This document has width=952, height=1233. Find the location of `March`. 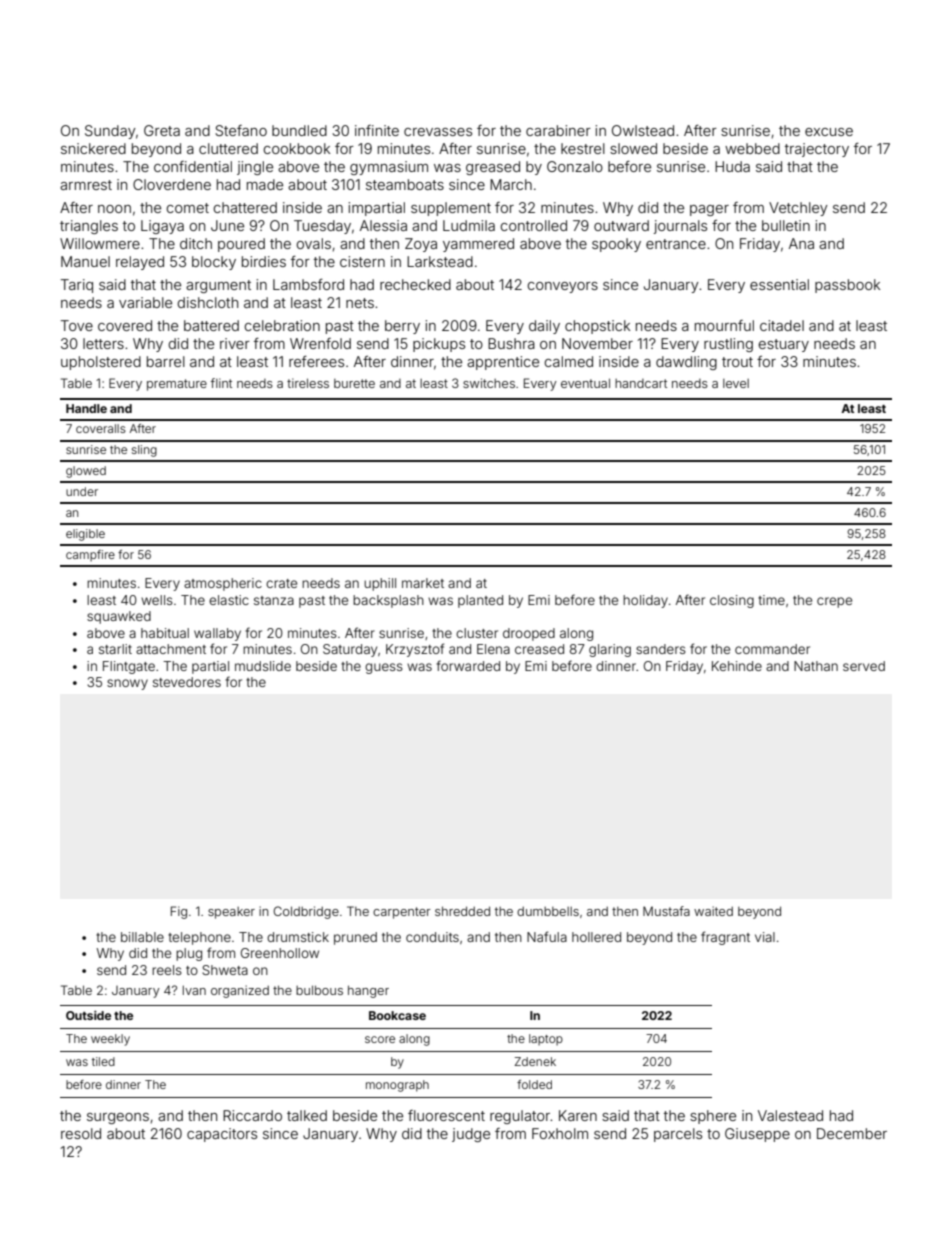

March is located at coordinates (511, 184).
